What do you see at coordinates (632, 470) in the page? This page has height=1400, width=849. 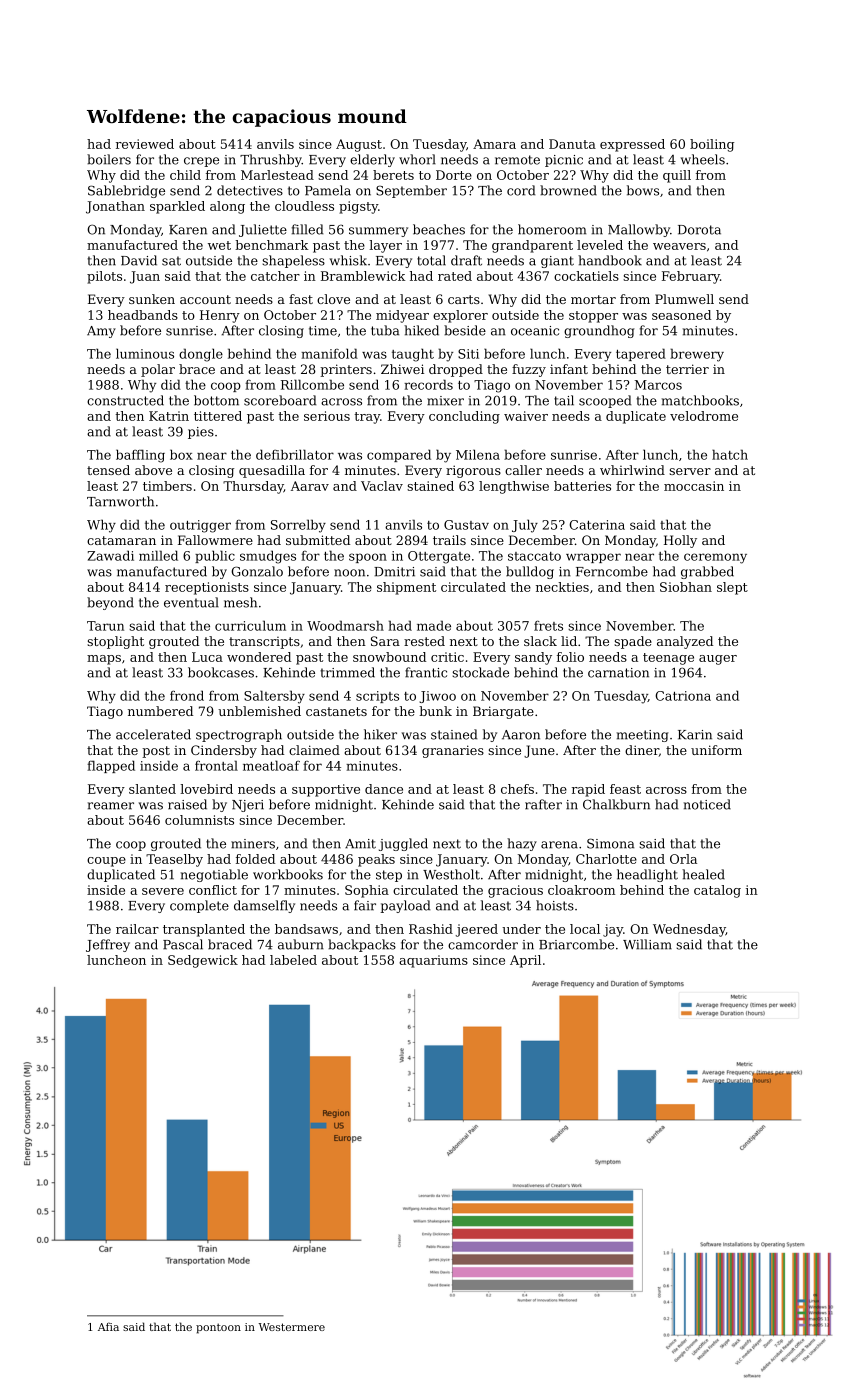 I see `whirlwind` at bounding box center [632, 470].
